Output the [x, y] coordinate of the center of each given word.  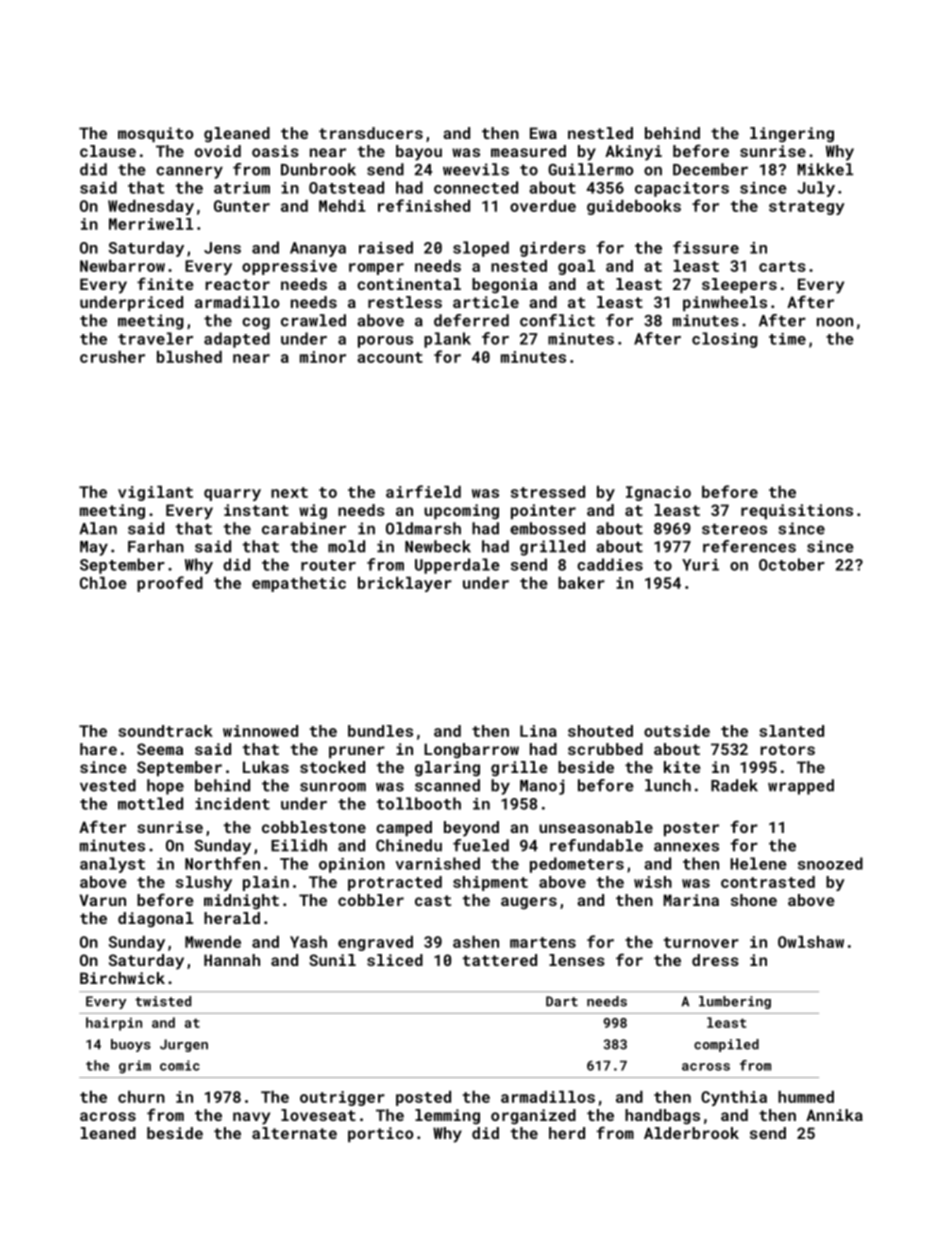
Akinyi [633, 153]
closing [725, 340]
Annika [834, 1115]
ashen [476, 942]
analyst [112, 865]
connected [476, 187]
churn [141, 1097]
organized [533, 1117]
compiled [726, 1045]
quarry [232, 495]
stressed [548, 492]
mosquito [155, 134]
